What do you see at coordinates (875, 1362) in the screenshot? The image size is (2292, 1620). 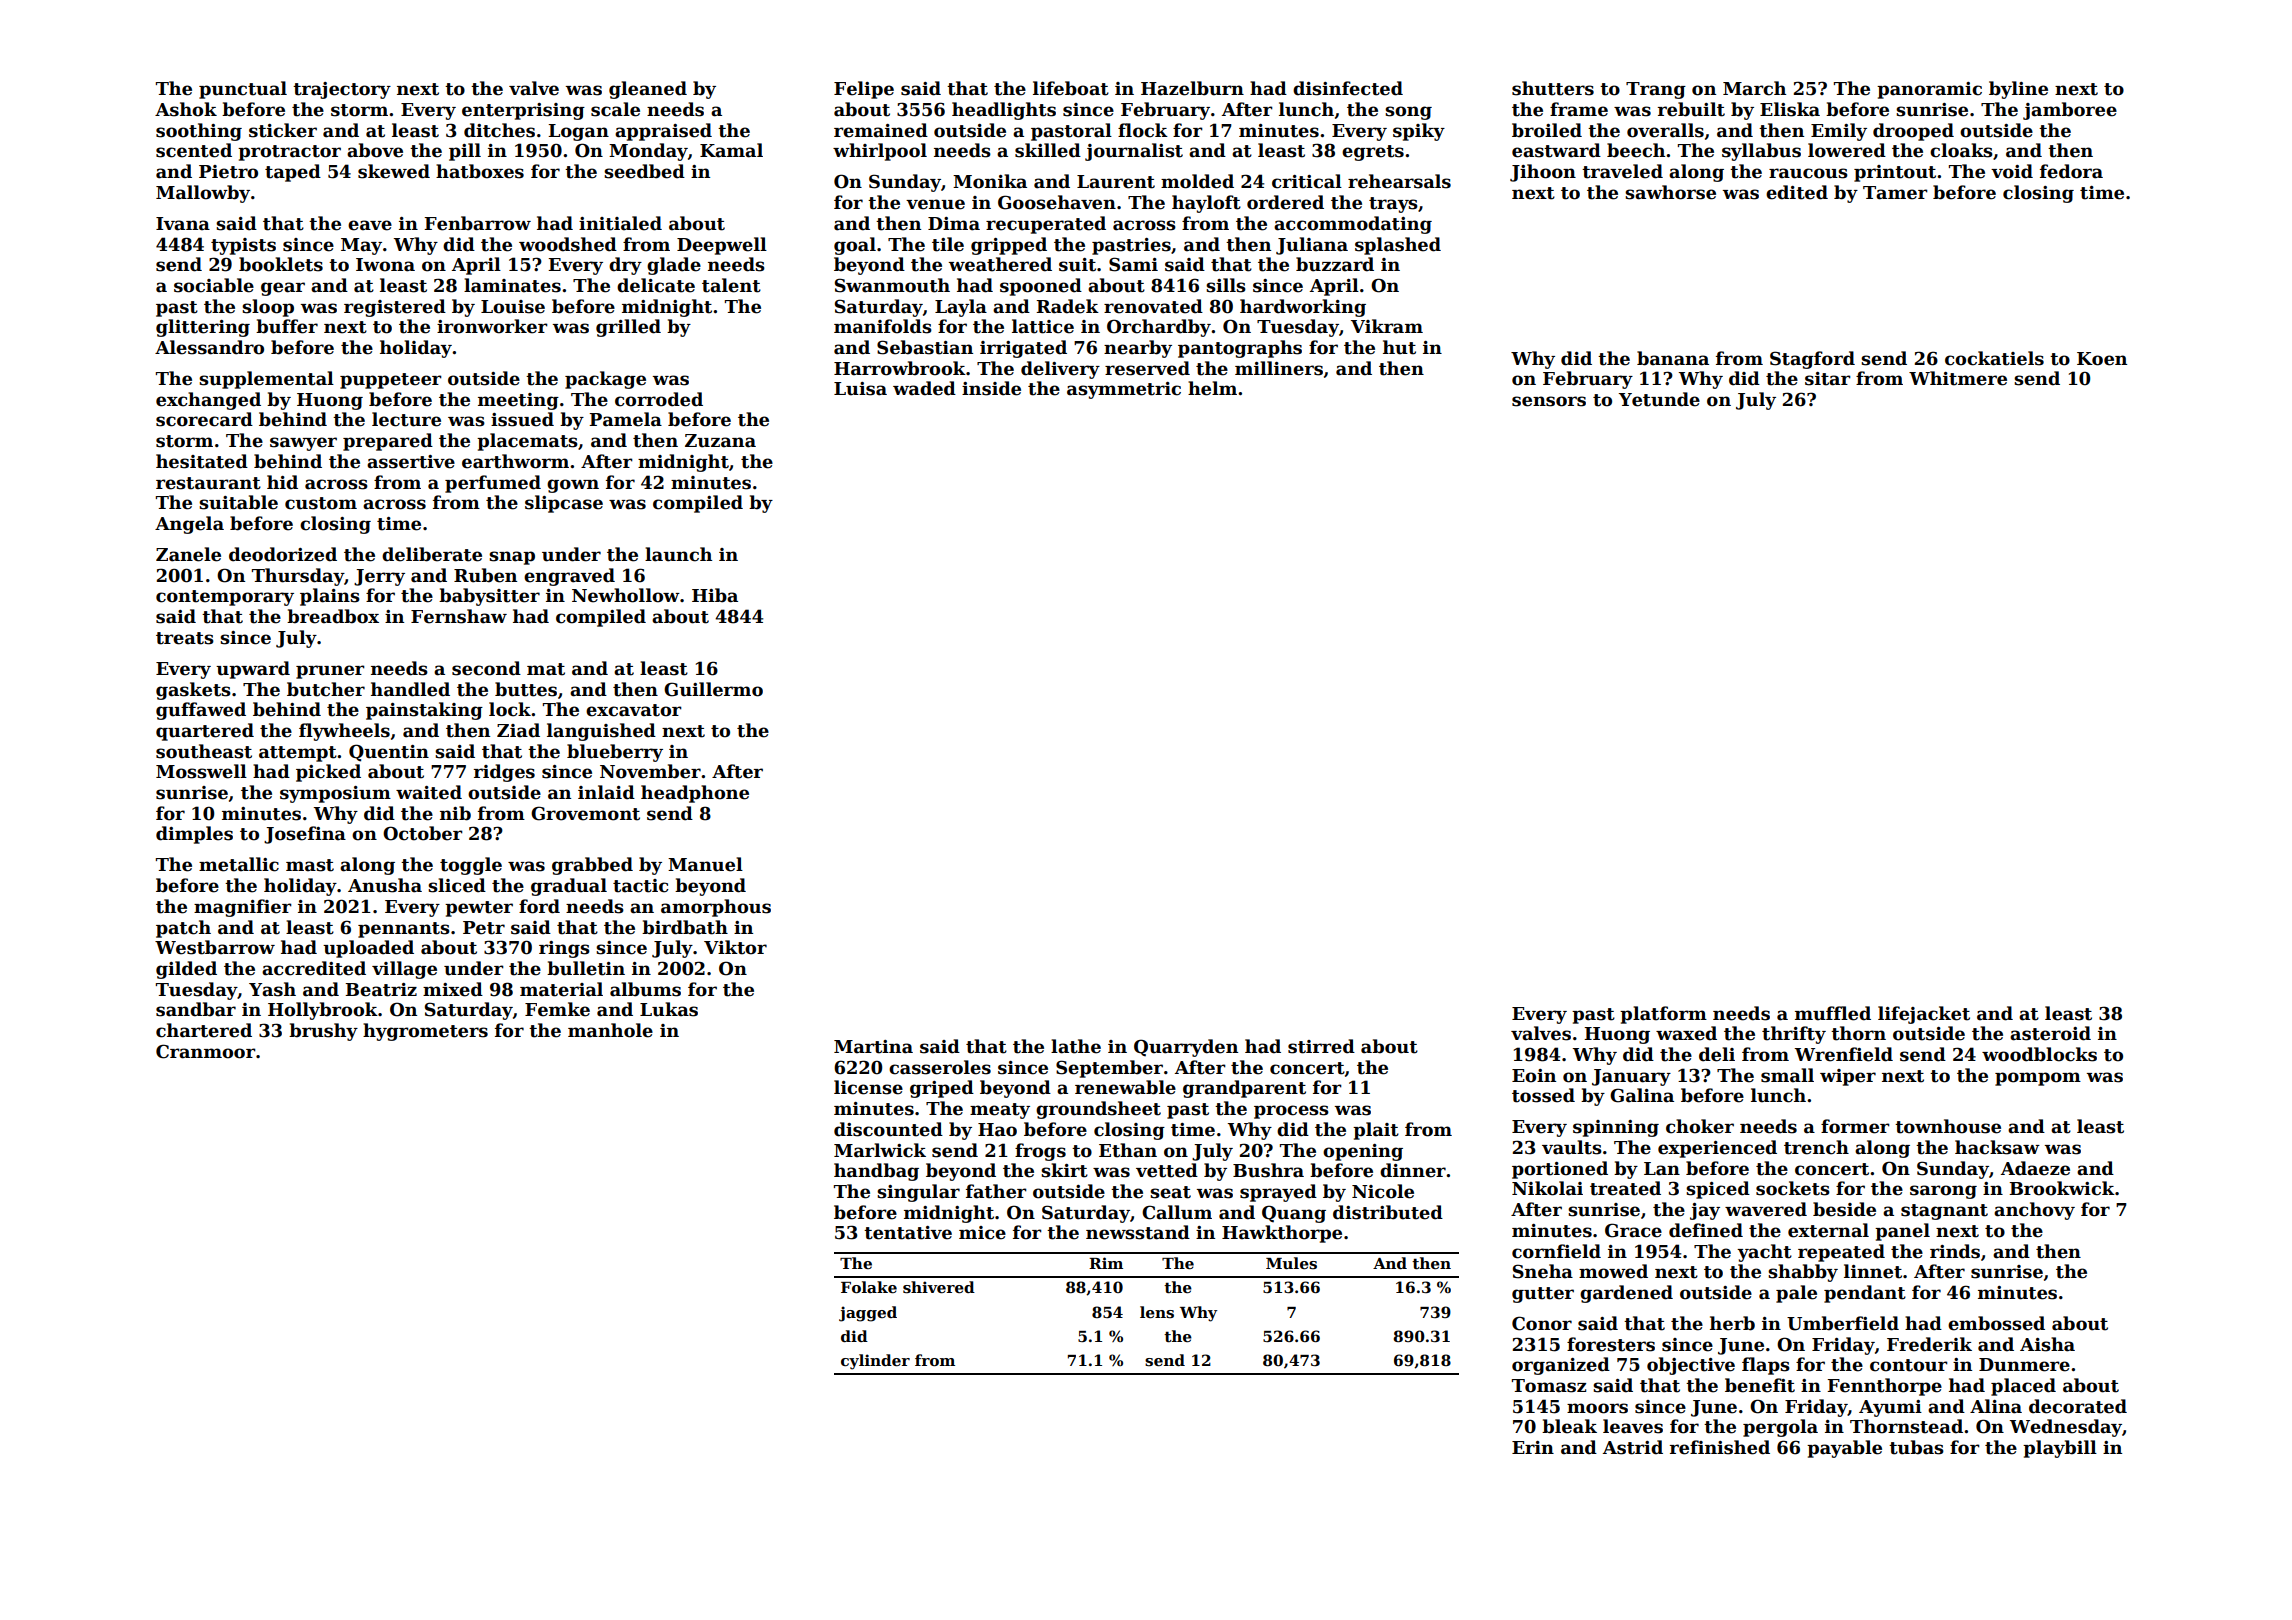 I see `cylinder` at bounding box center [875, 1362].
